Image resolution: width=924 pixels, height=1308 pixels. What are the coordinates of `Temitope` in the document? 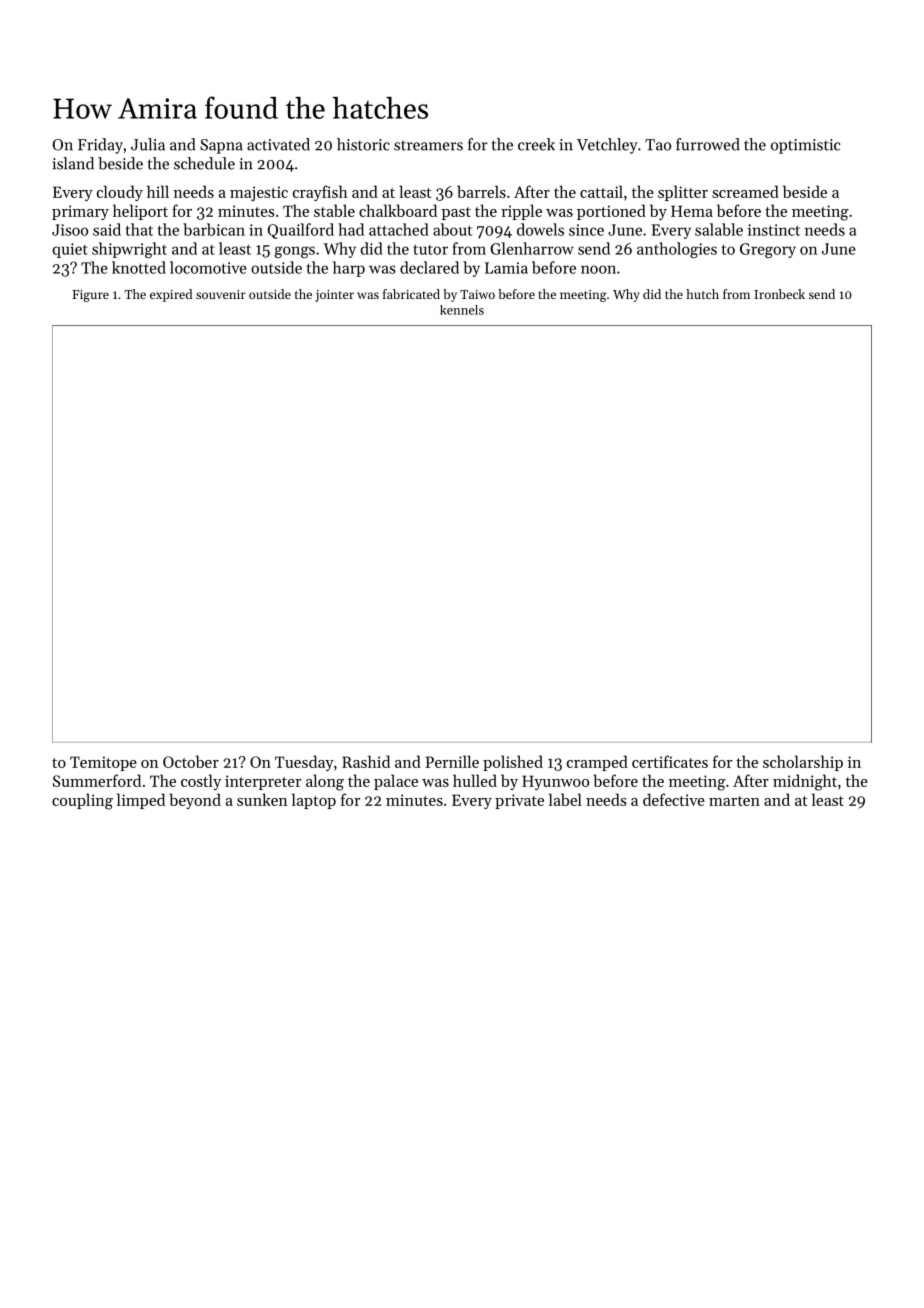 It's located at (103, 763).
